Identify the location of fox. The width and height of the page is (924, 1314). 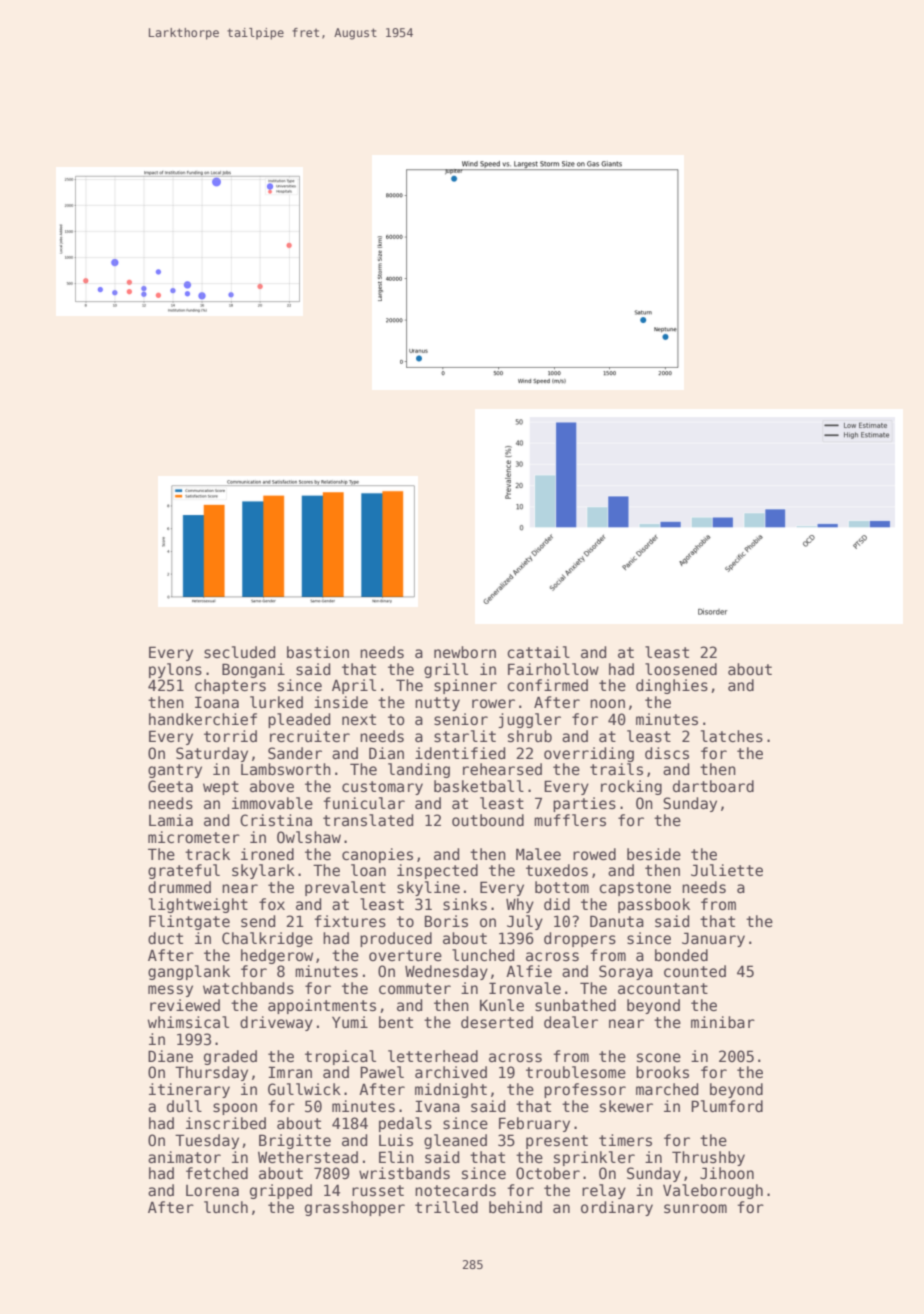
(272, 904).
